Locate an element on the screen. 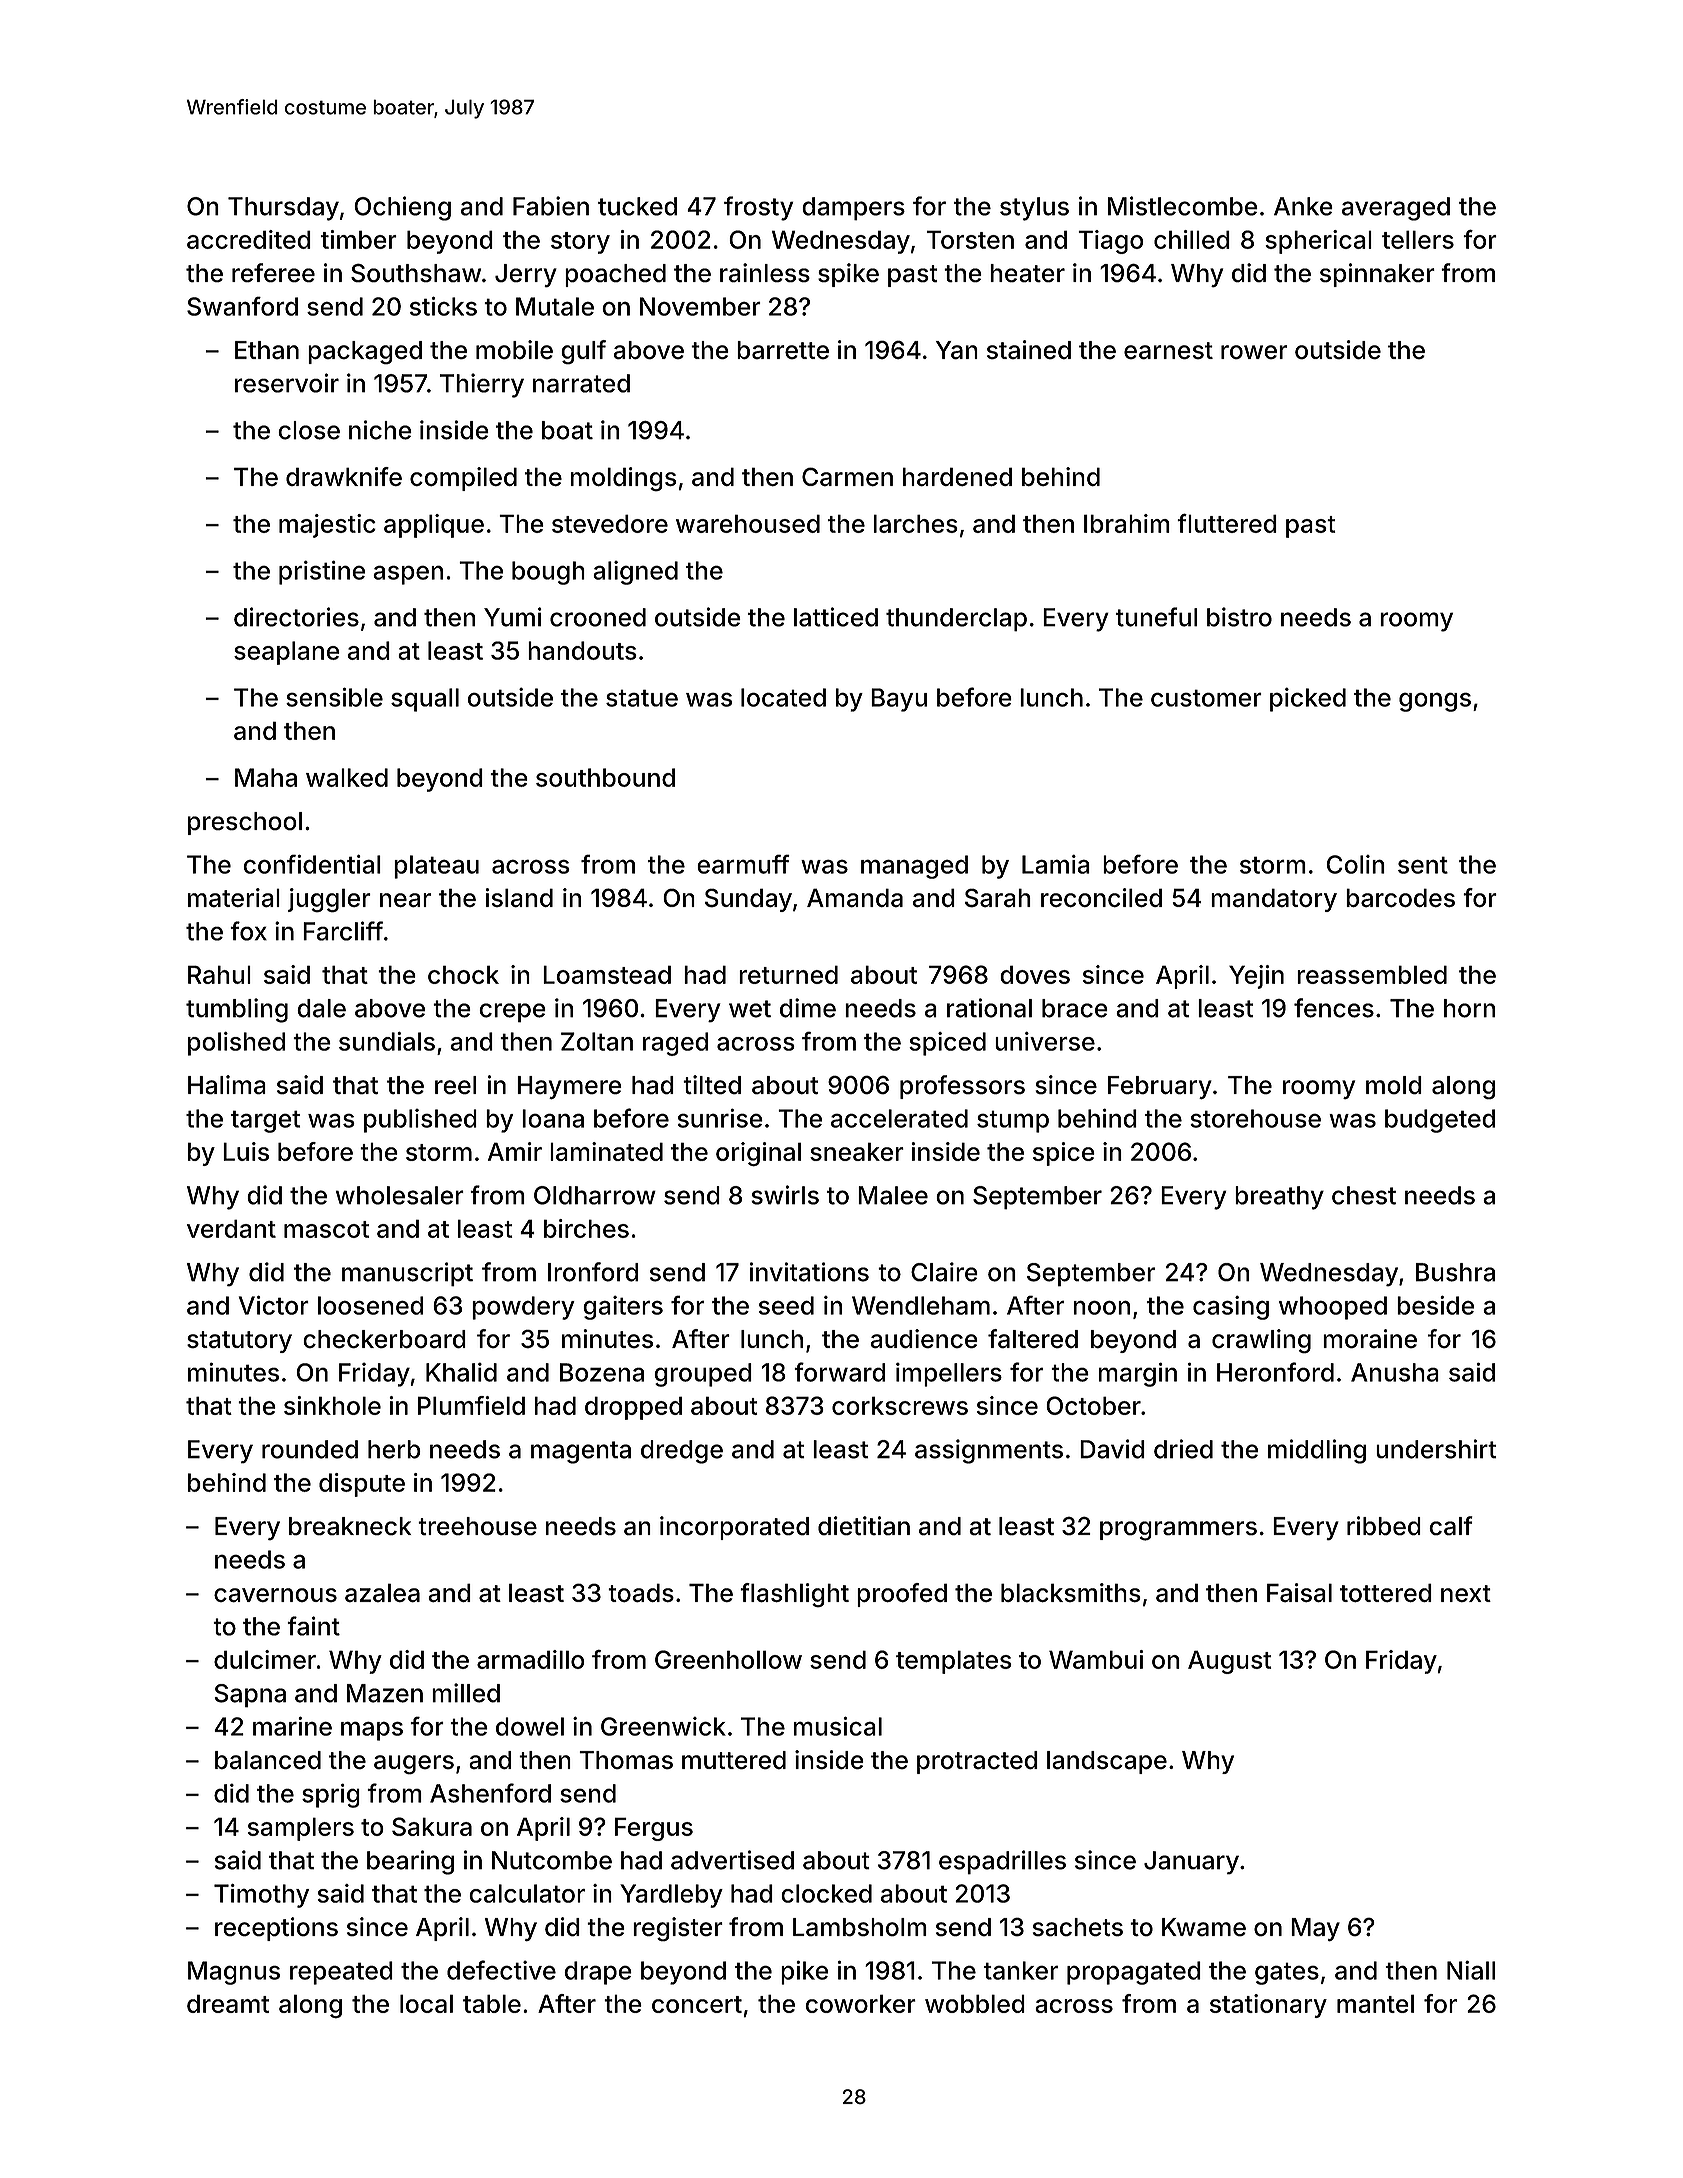  concert is located at coordinates (697, 2004).
